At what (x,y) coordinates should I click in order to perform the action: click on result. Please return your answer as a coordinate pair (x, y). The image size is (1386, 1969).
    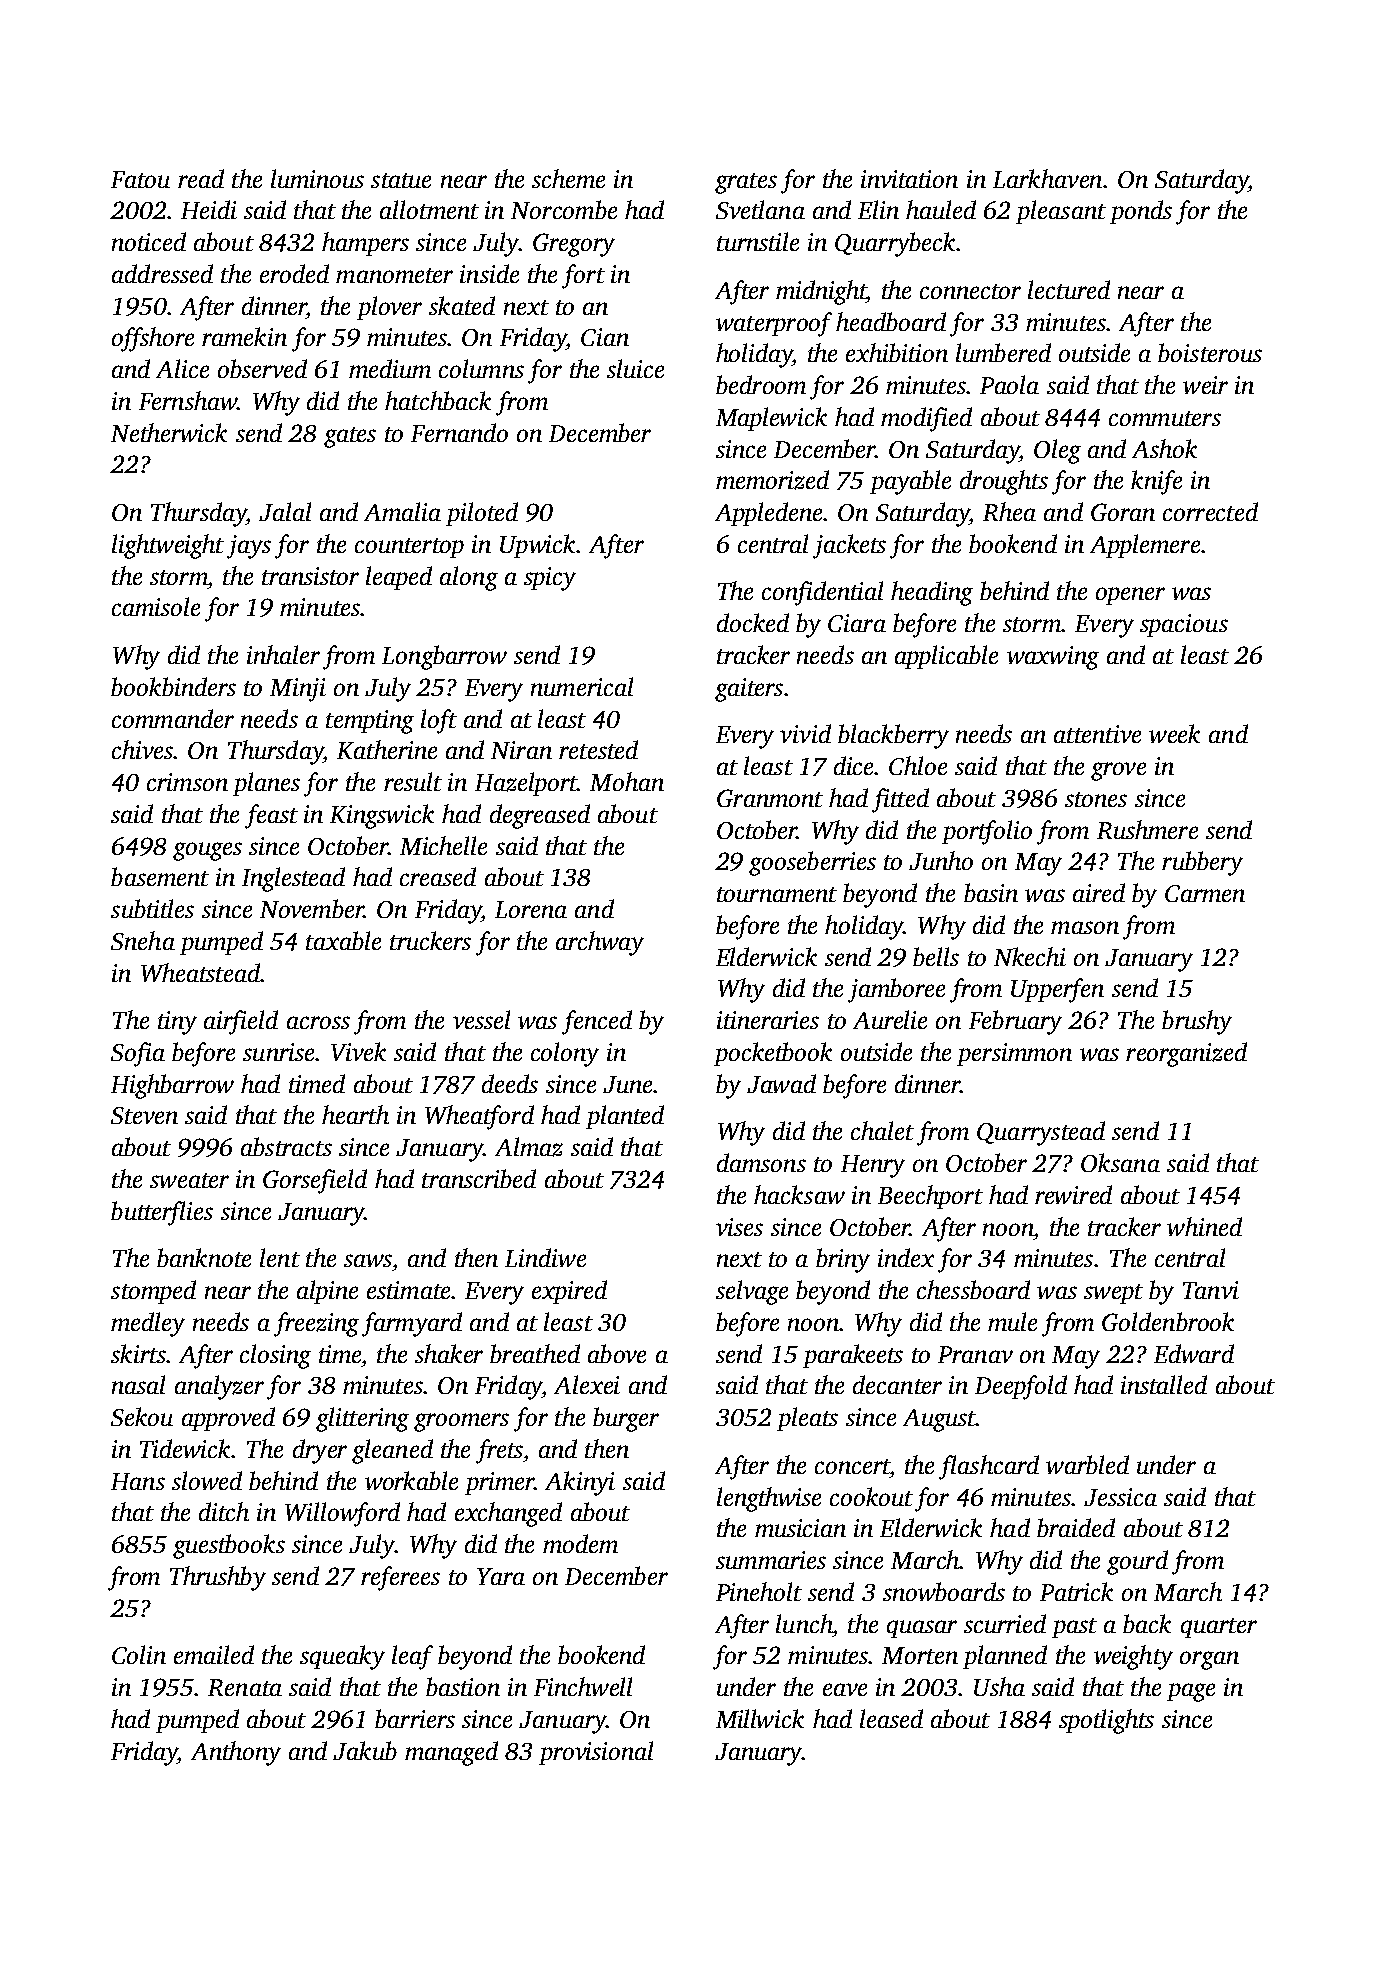
    Looking at the image, I should click on (413, 781).
